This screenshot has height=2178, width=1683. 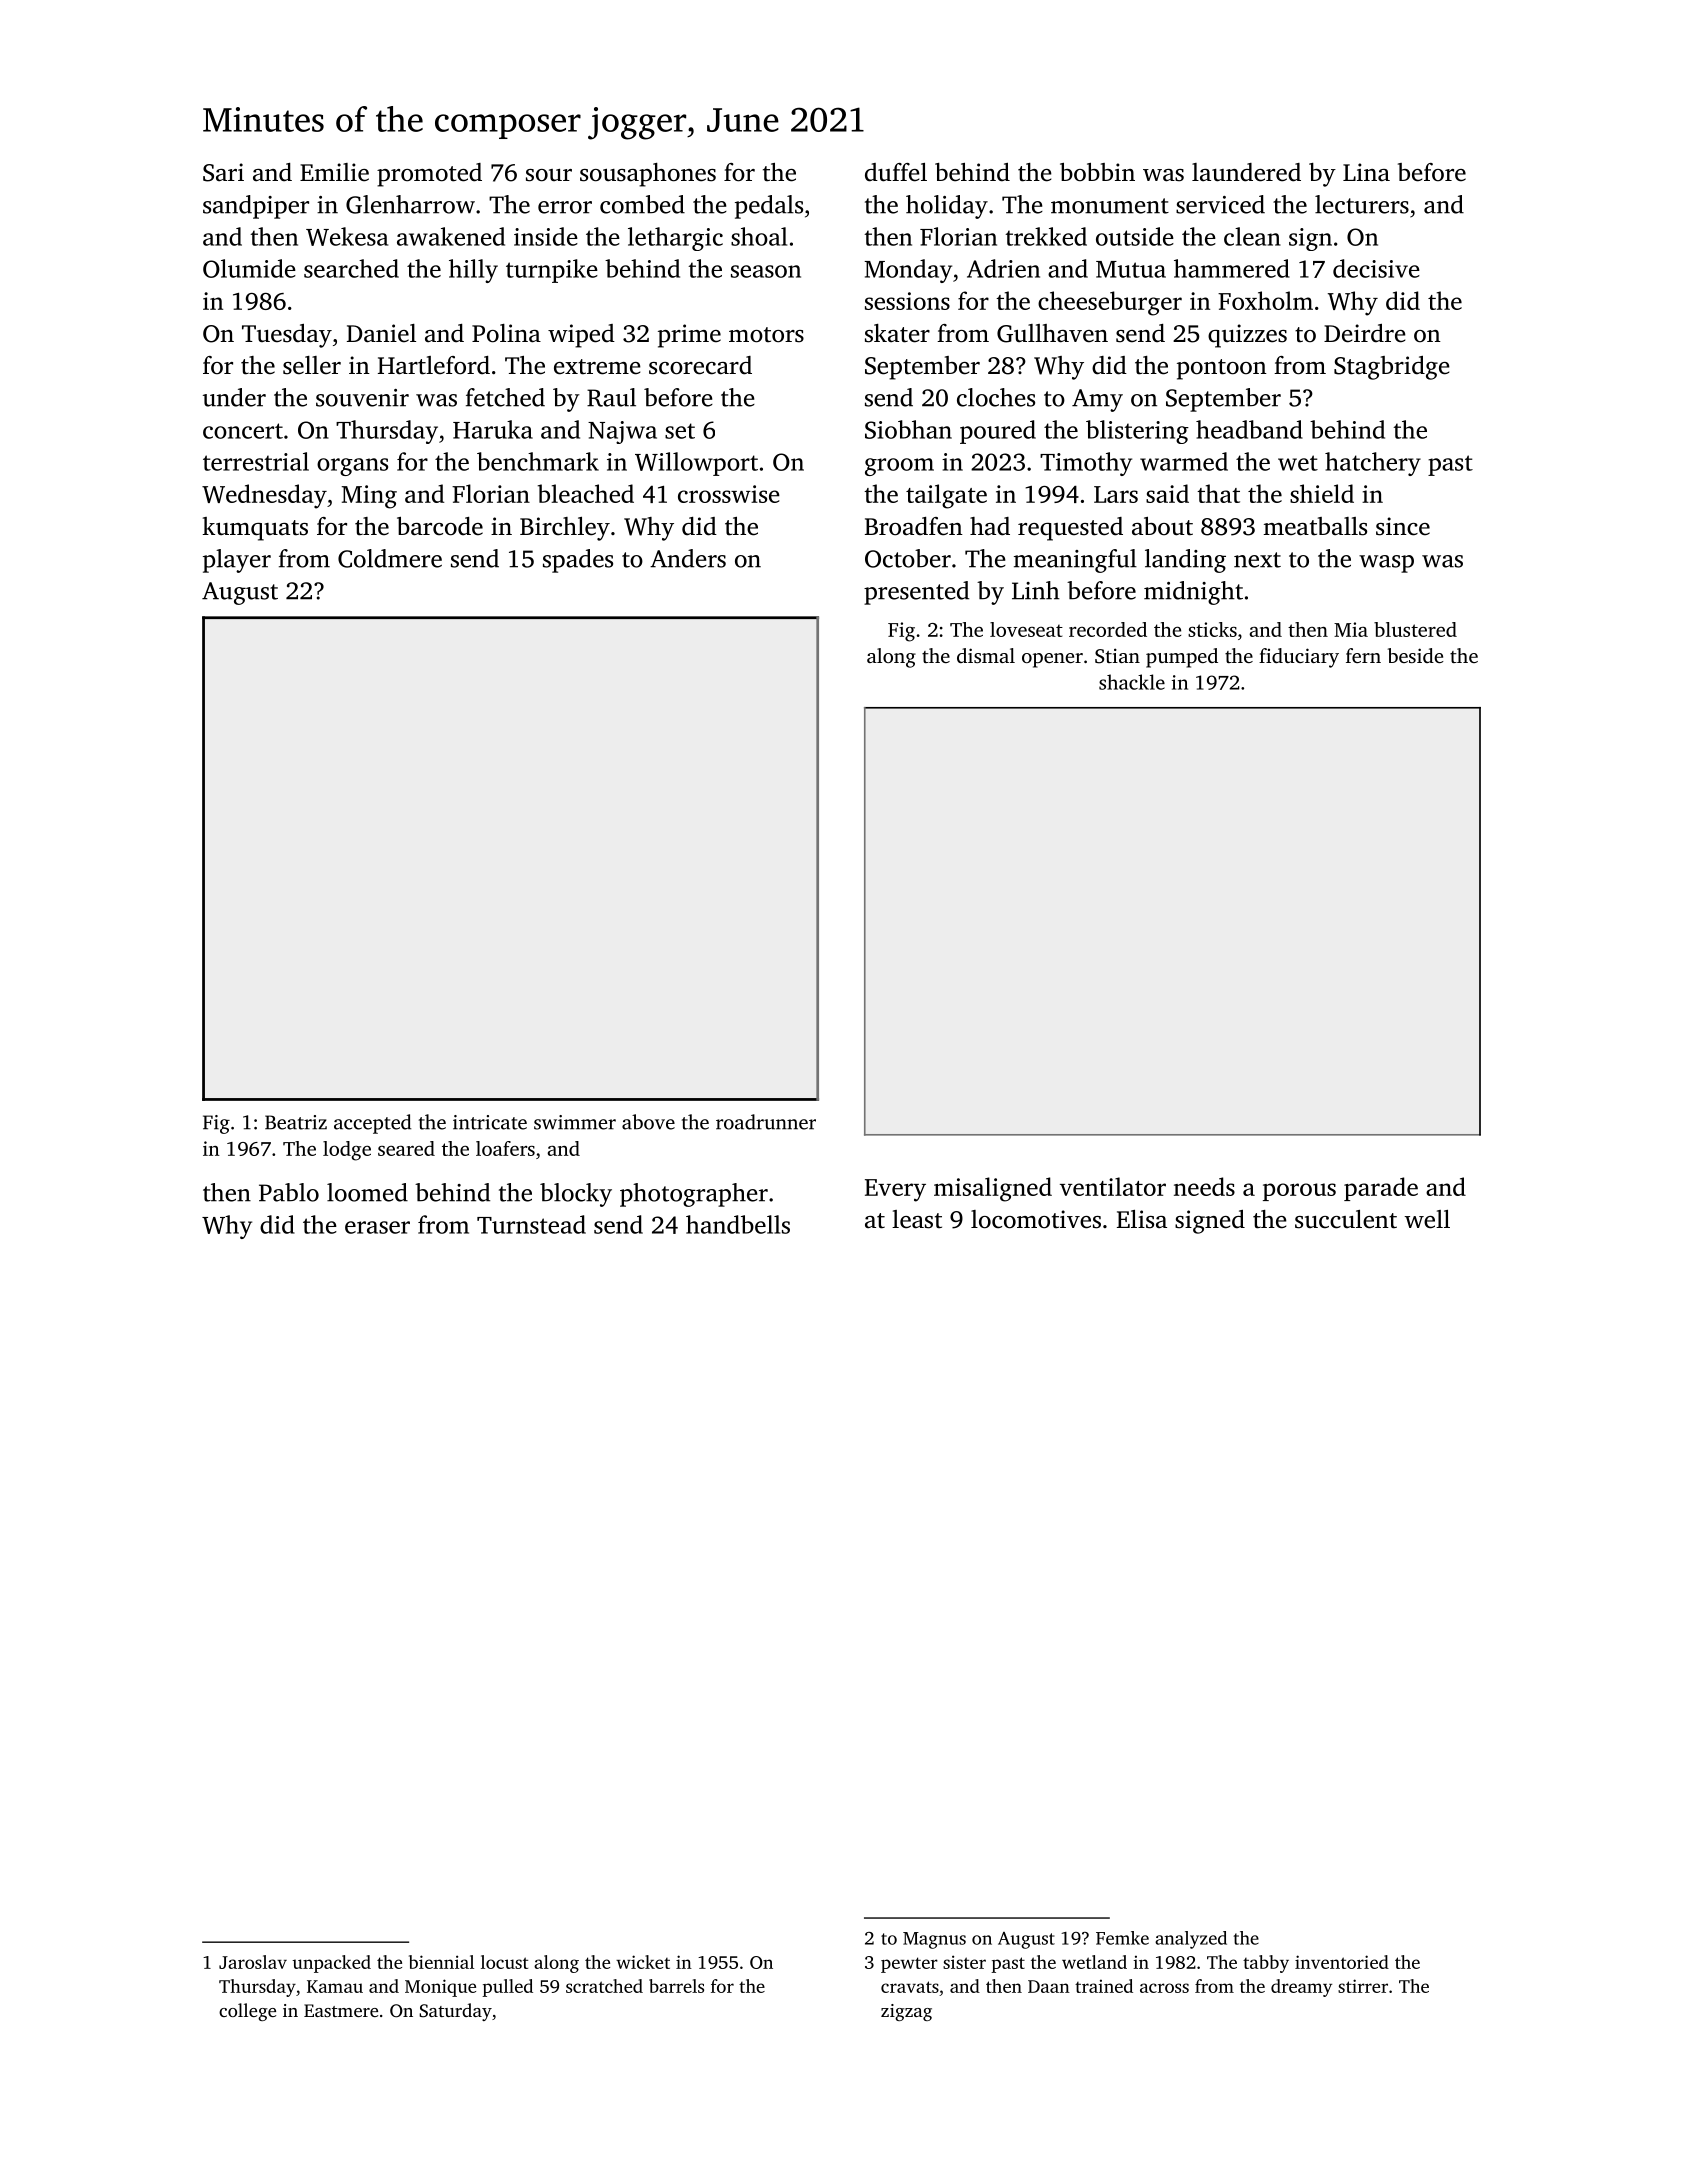 What do you see at coordinates (906, 2012) in the screenshot?
I see `zigzag` at bounding box center [906, 2012].
